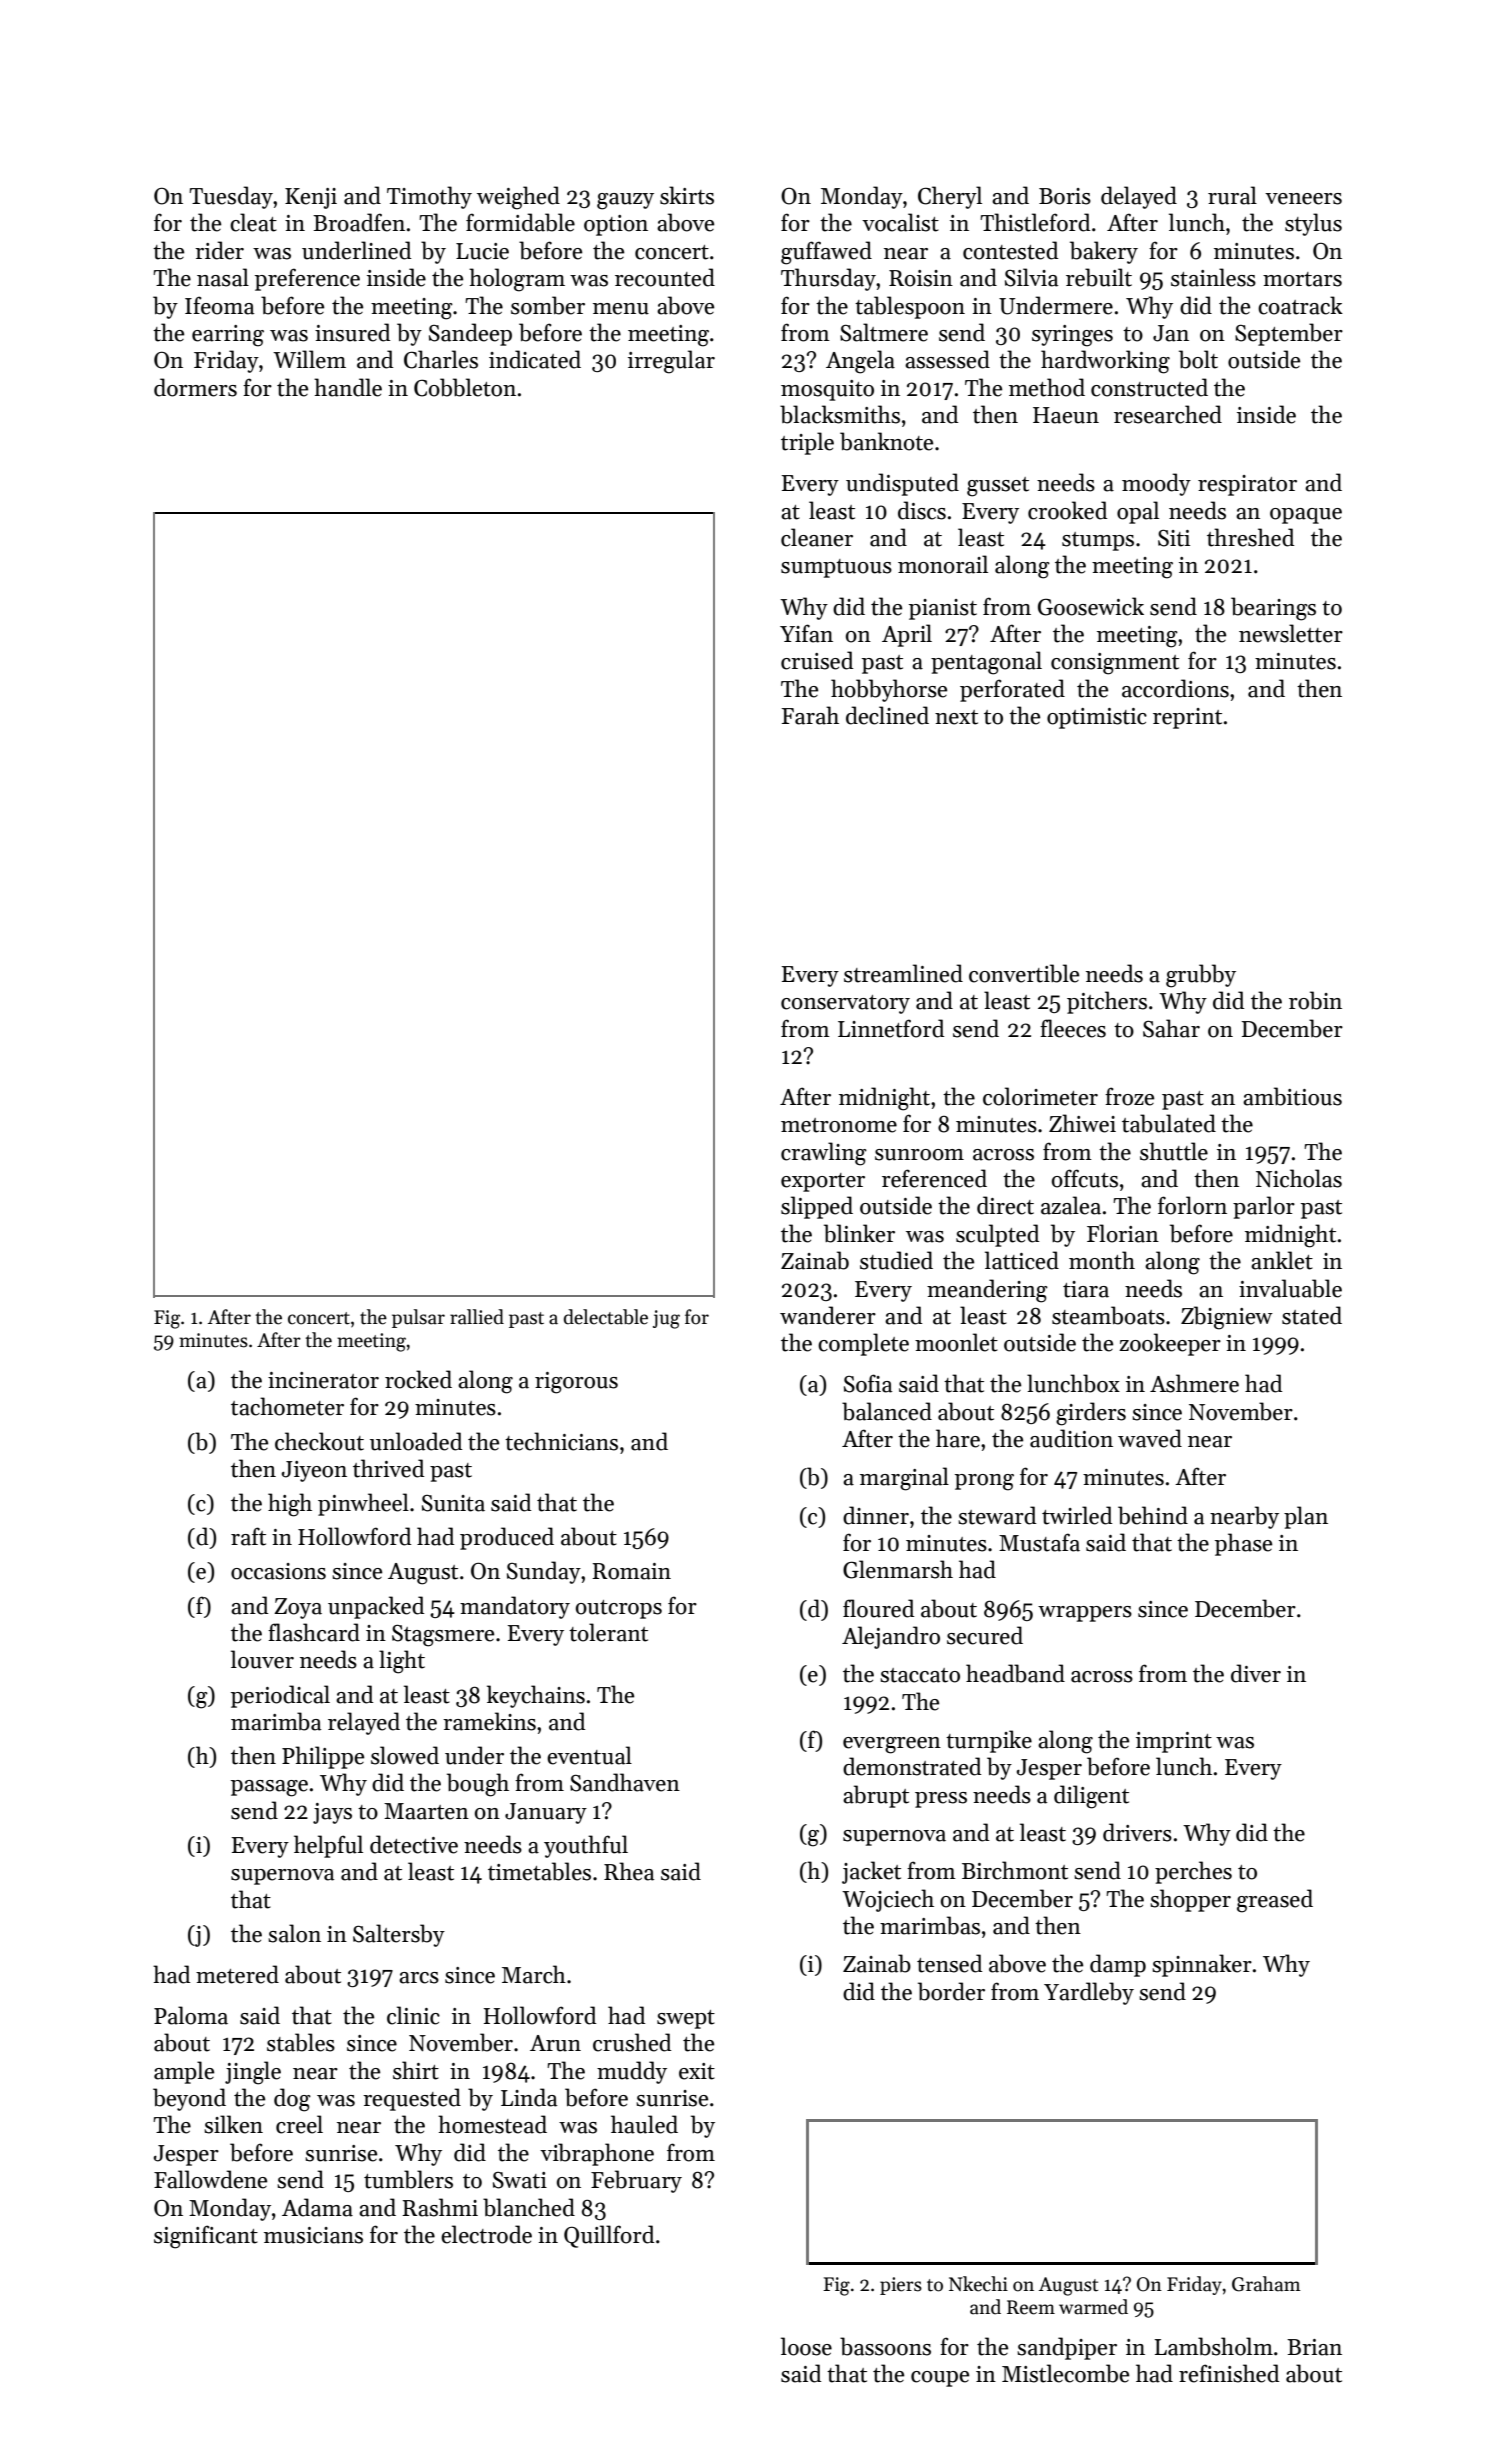  Describe the element at coordinates (1232, 195) in the page. I see `rural` at that location.
